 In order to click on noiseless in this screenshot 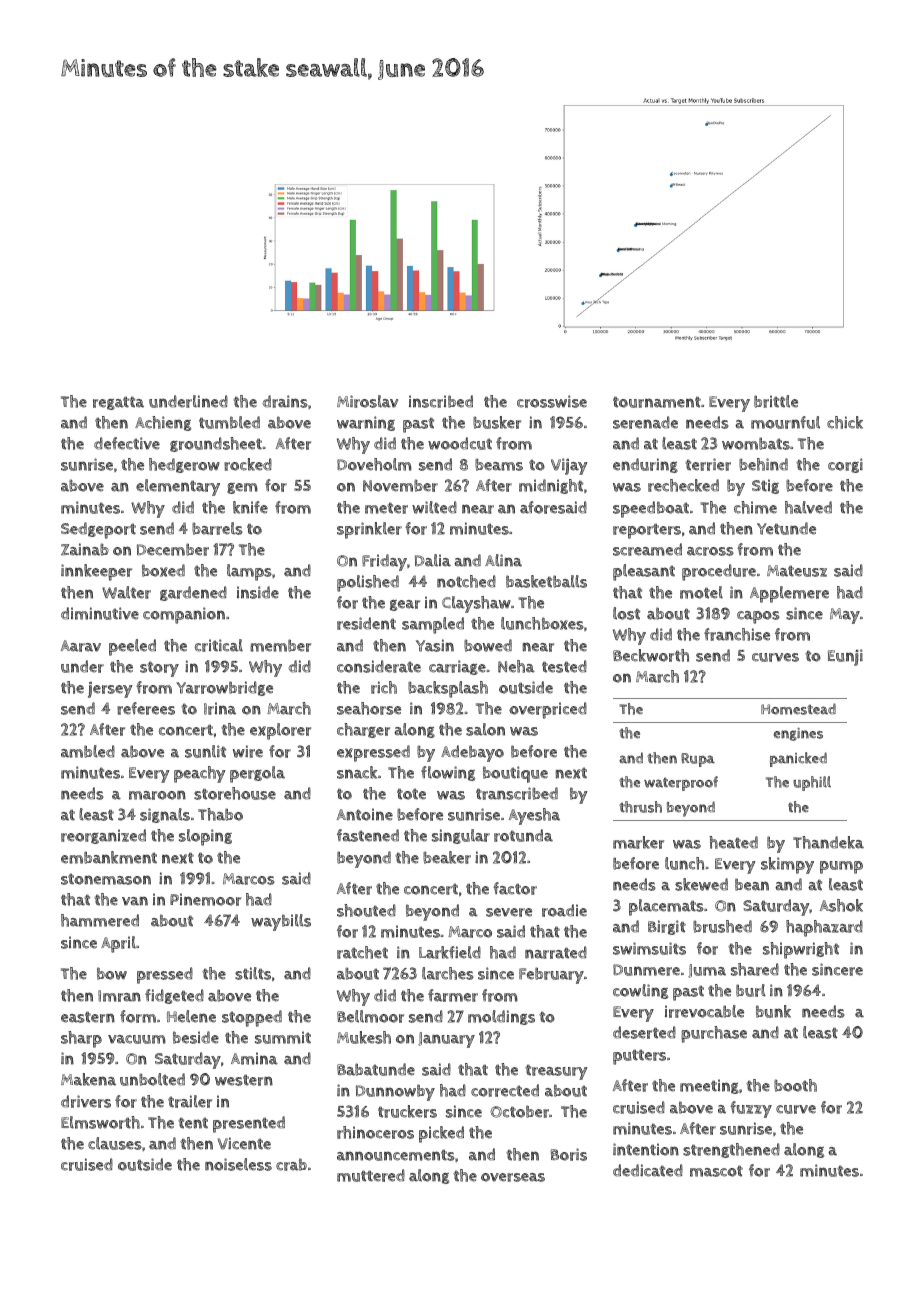, I will do `click(238, 1164)`.
